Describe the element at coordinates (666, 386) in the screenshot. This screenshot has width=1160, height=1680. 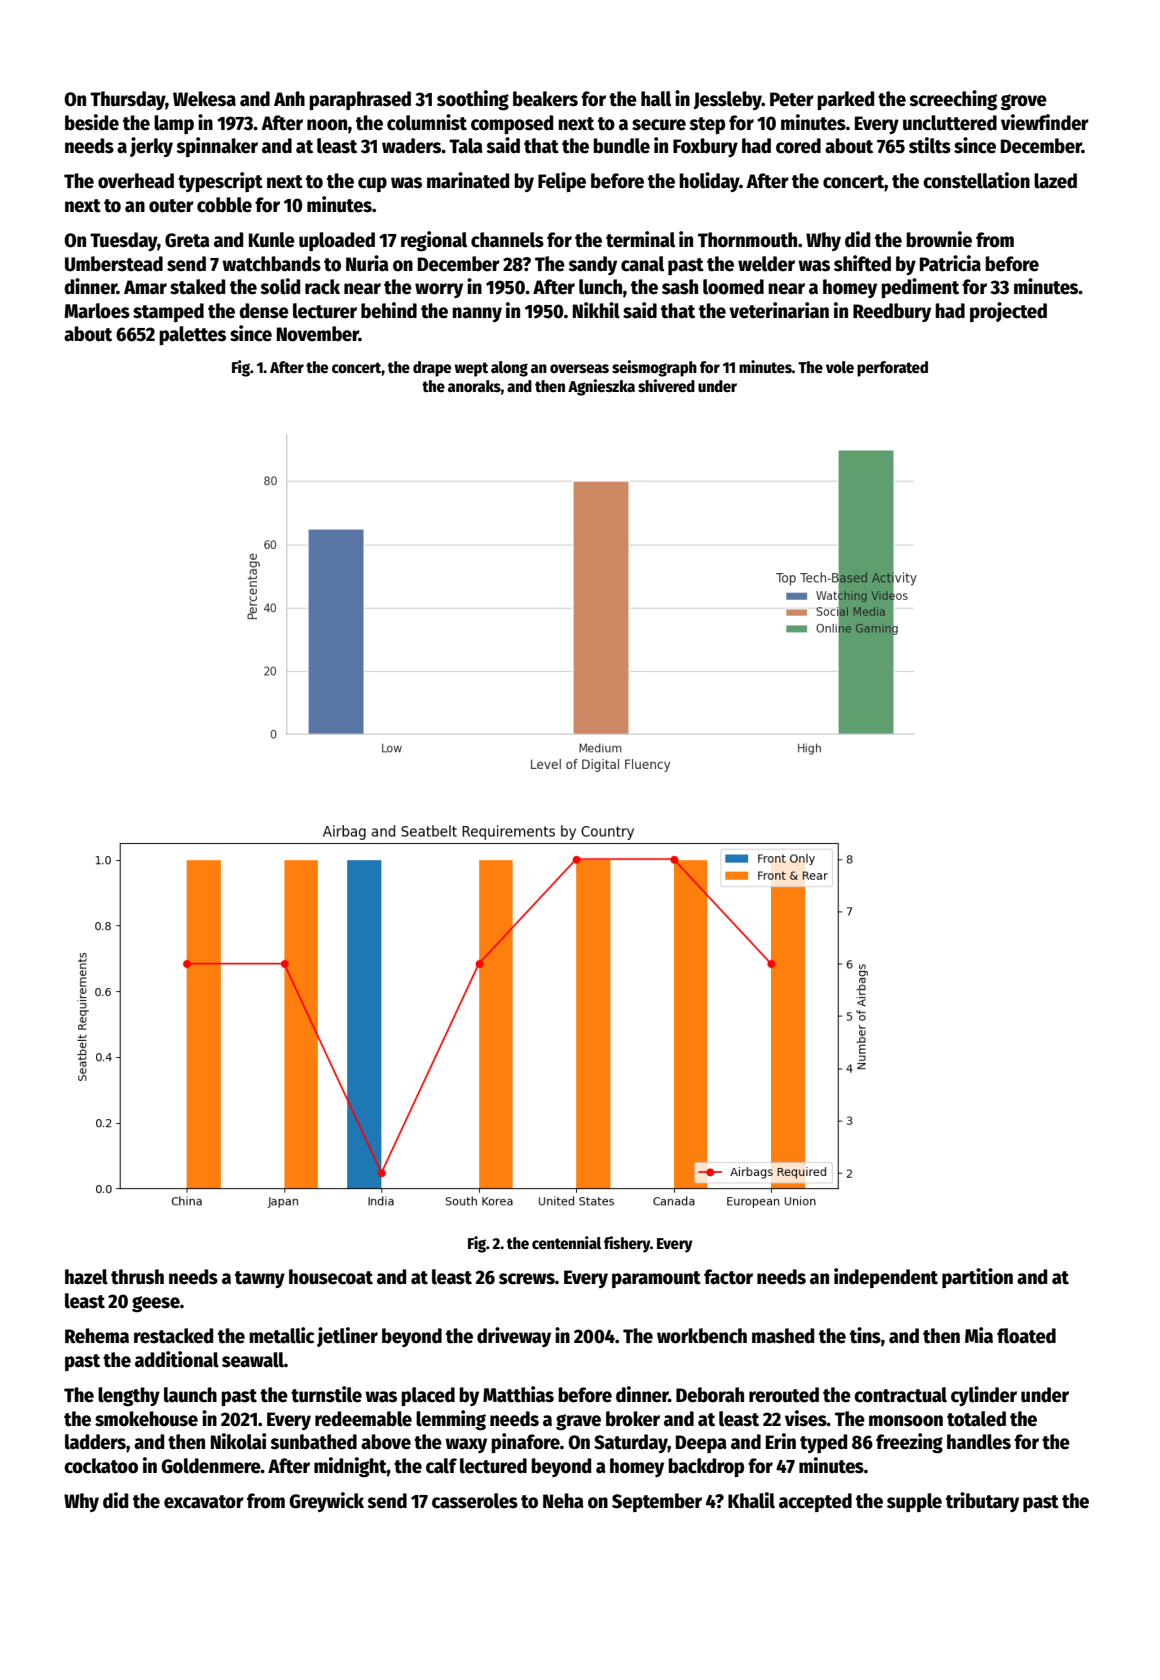
I see `shivered` at that location.
